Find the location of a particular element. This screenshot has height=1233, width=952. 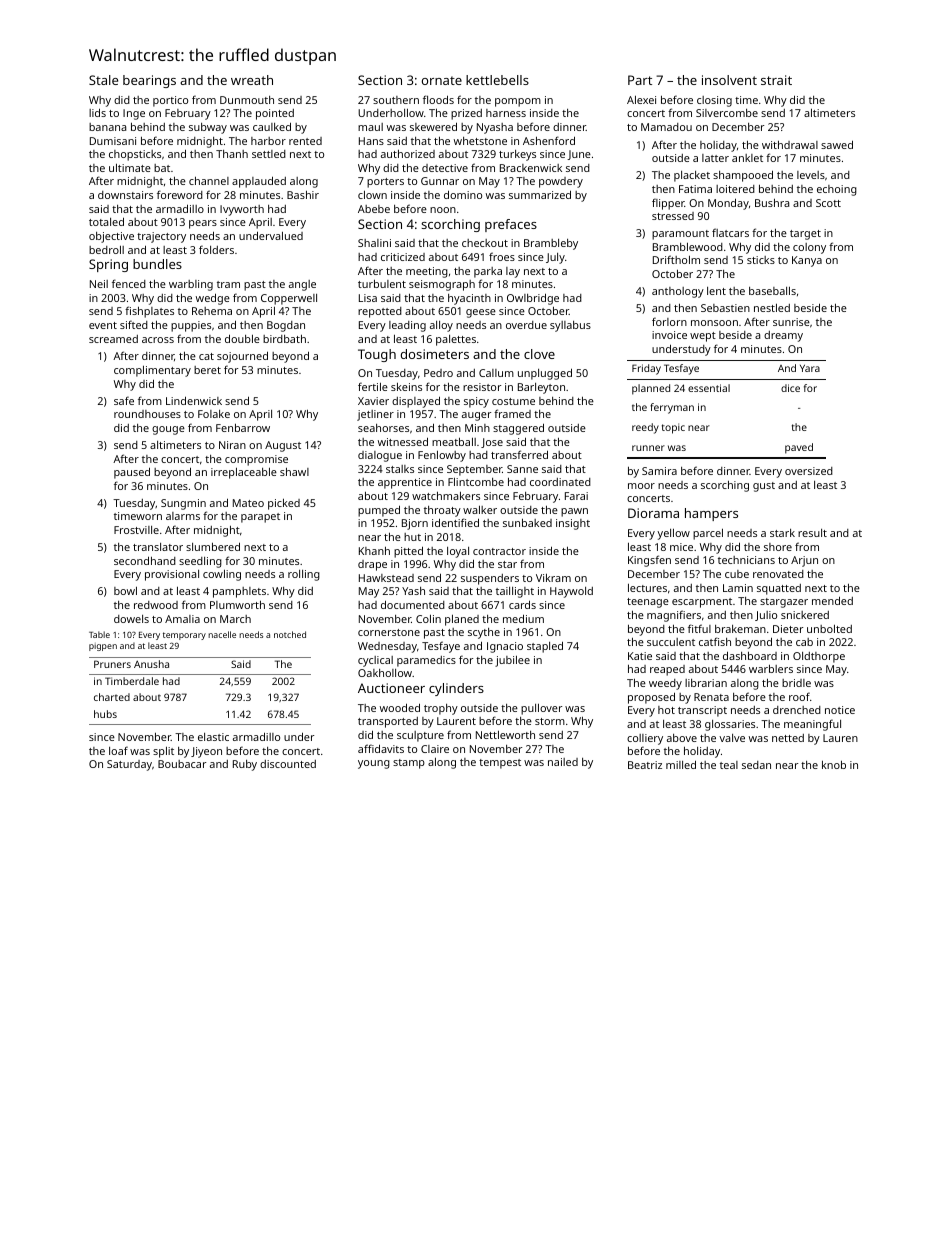

domino is located at coordinates (463, 194).
